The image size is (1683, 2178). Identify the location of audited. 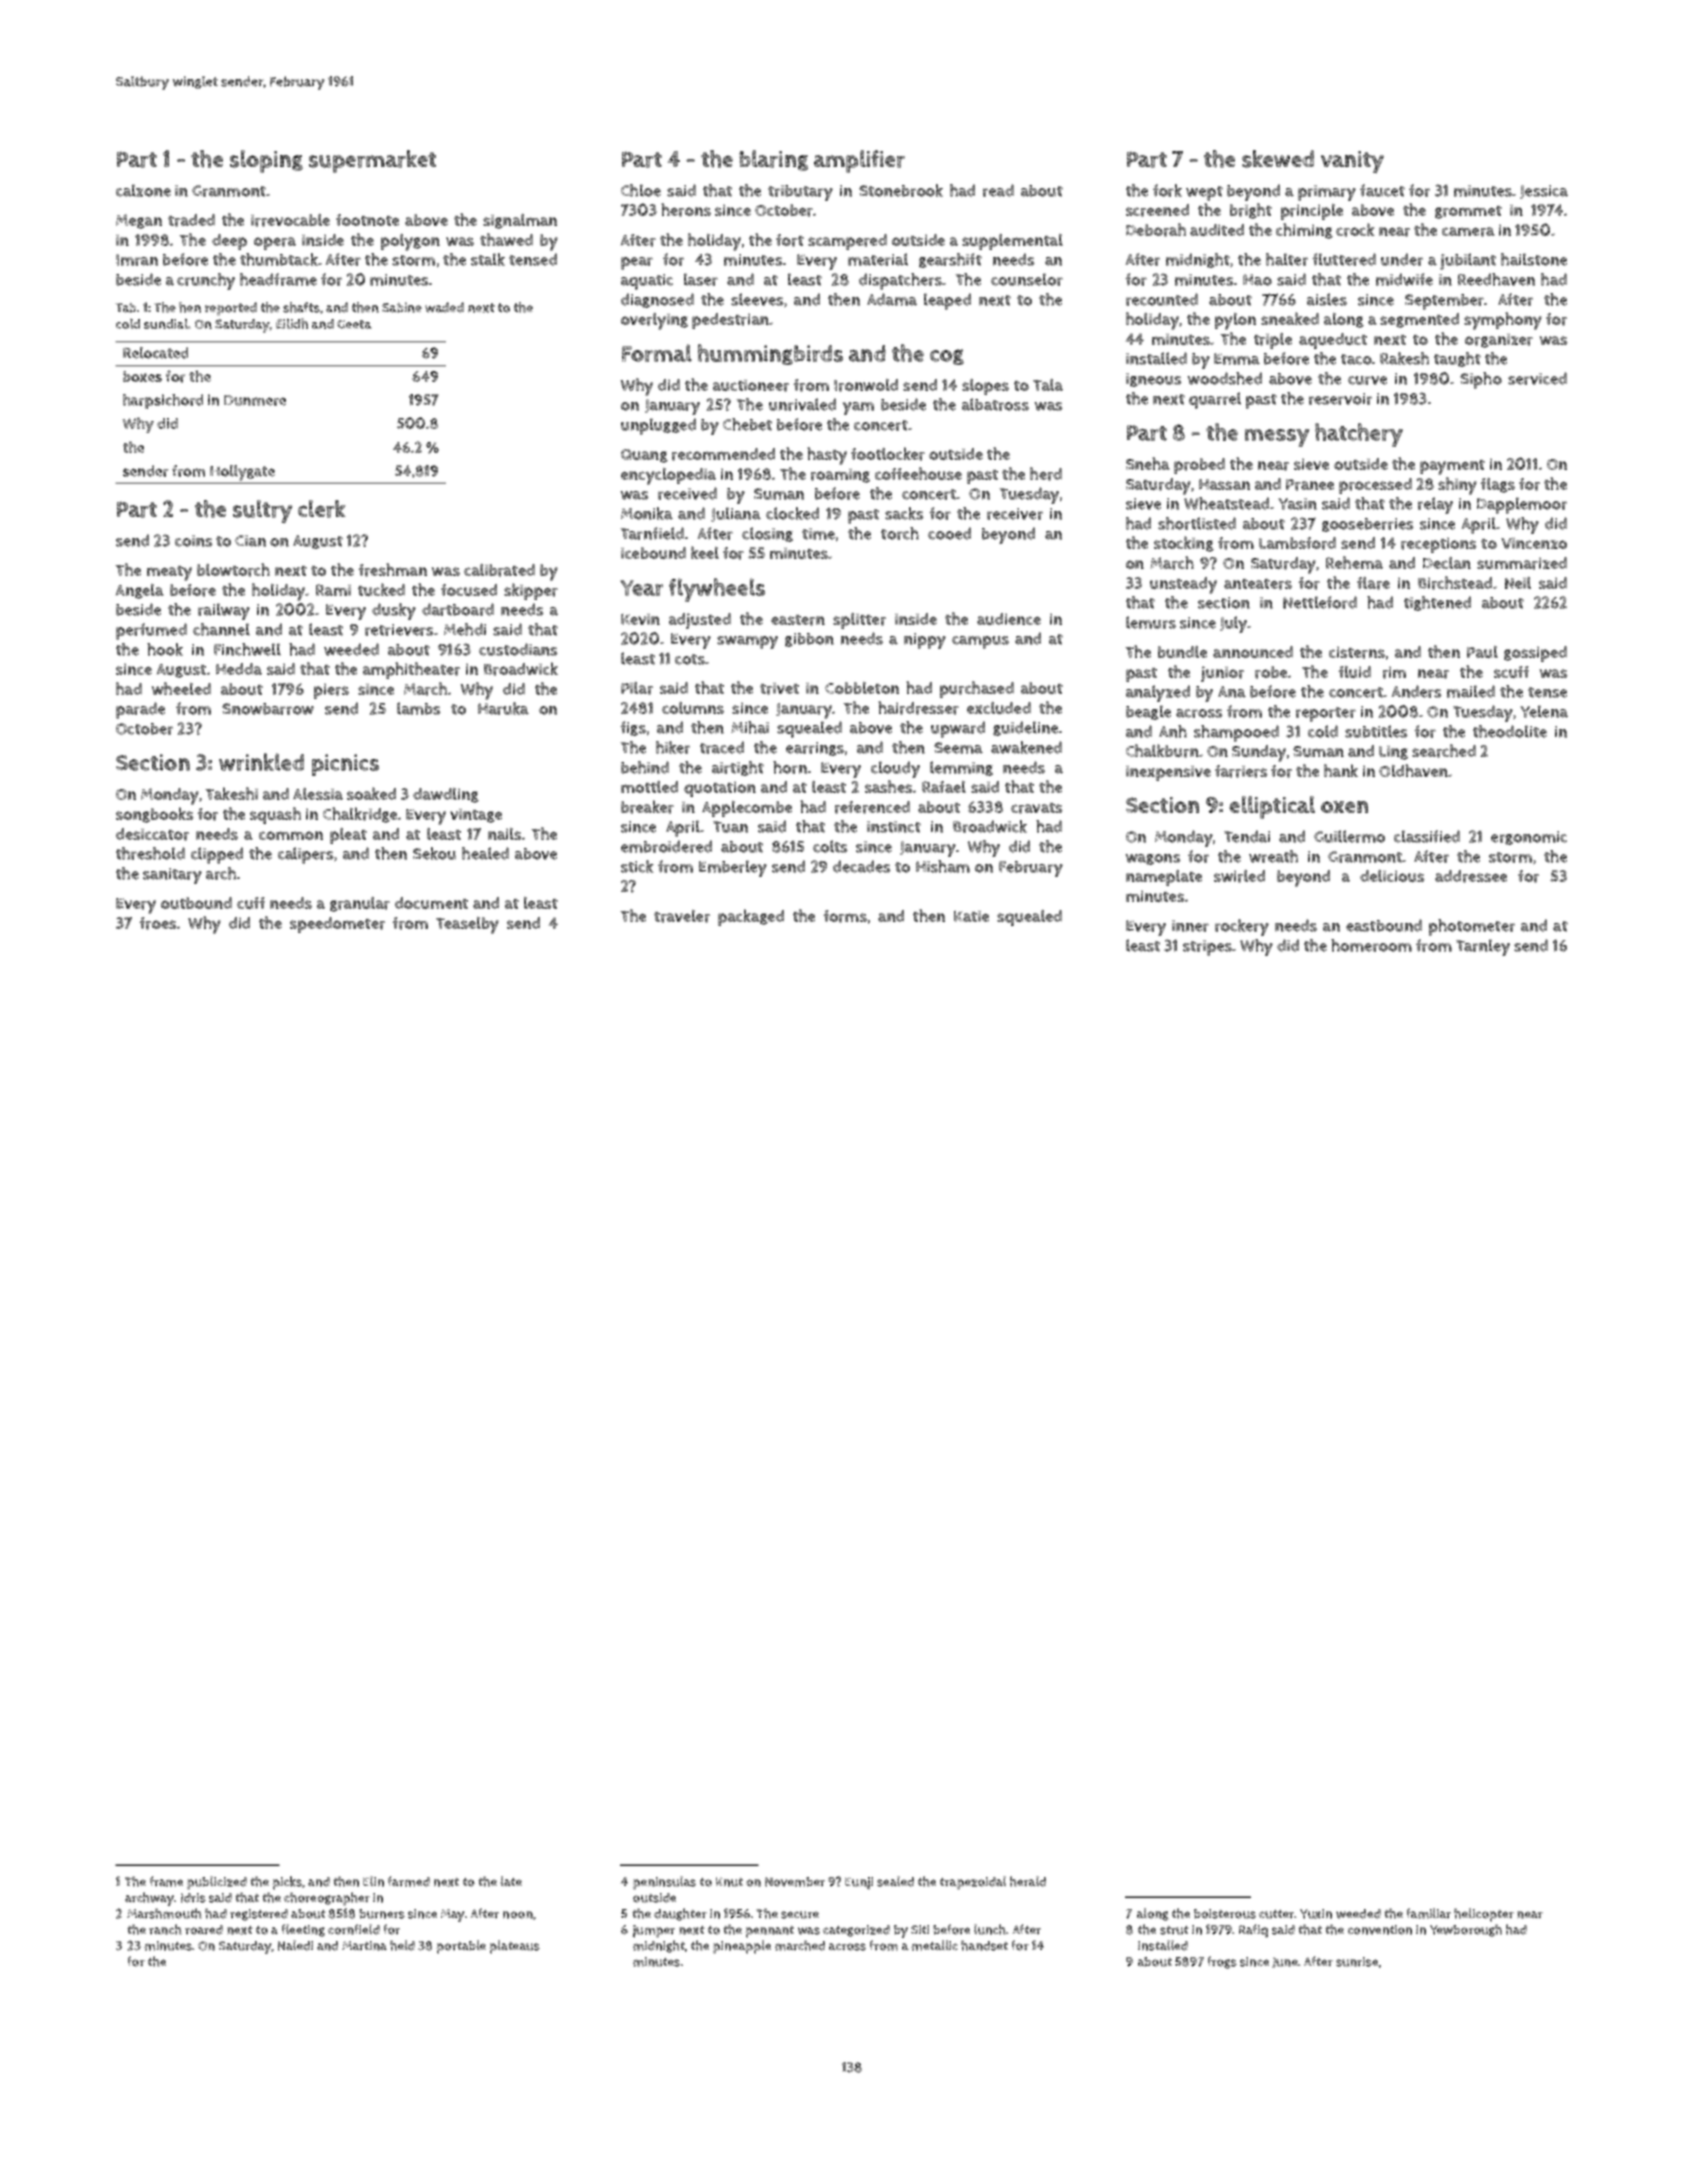
(1217, 230).
